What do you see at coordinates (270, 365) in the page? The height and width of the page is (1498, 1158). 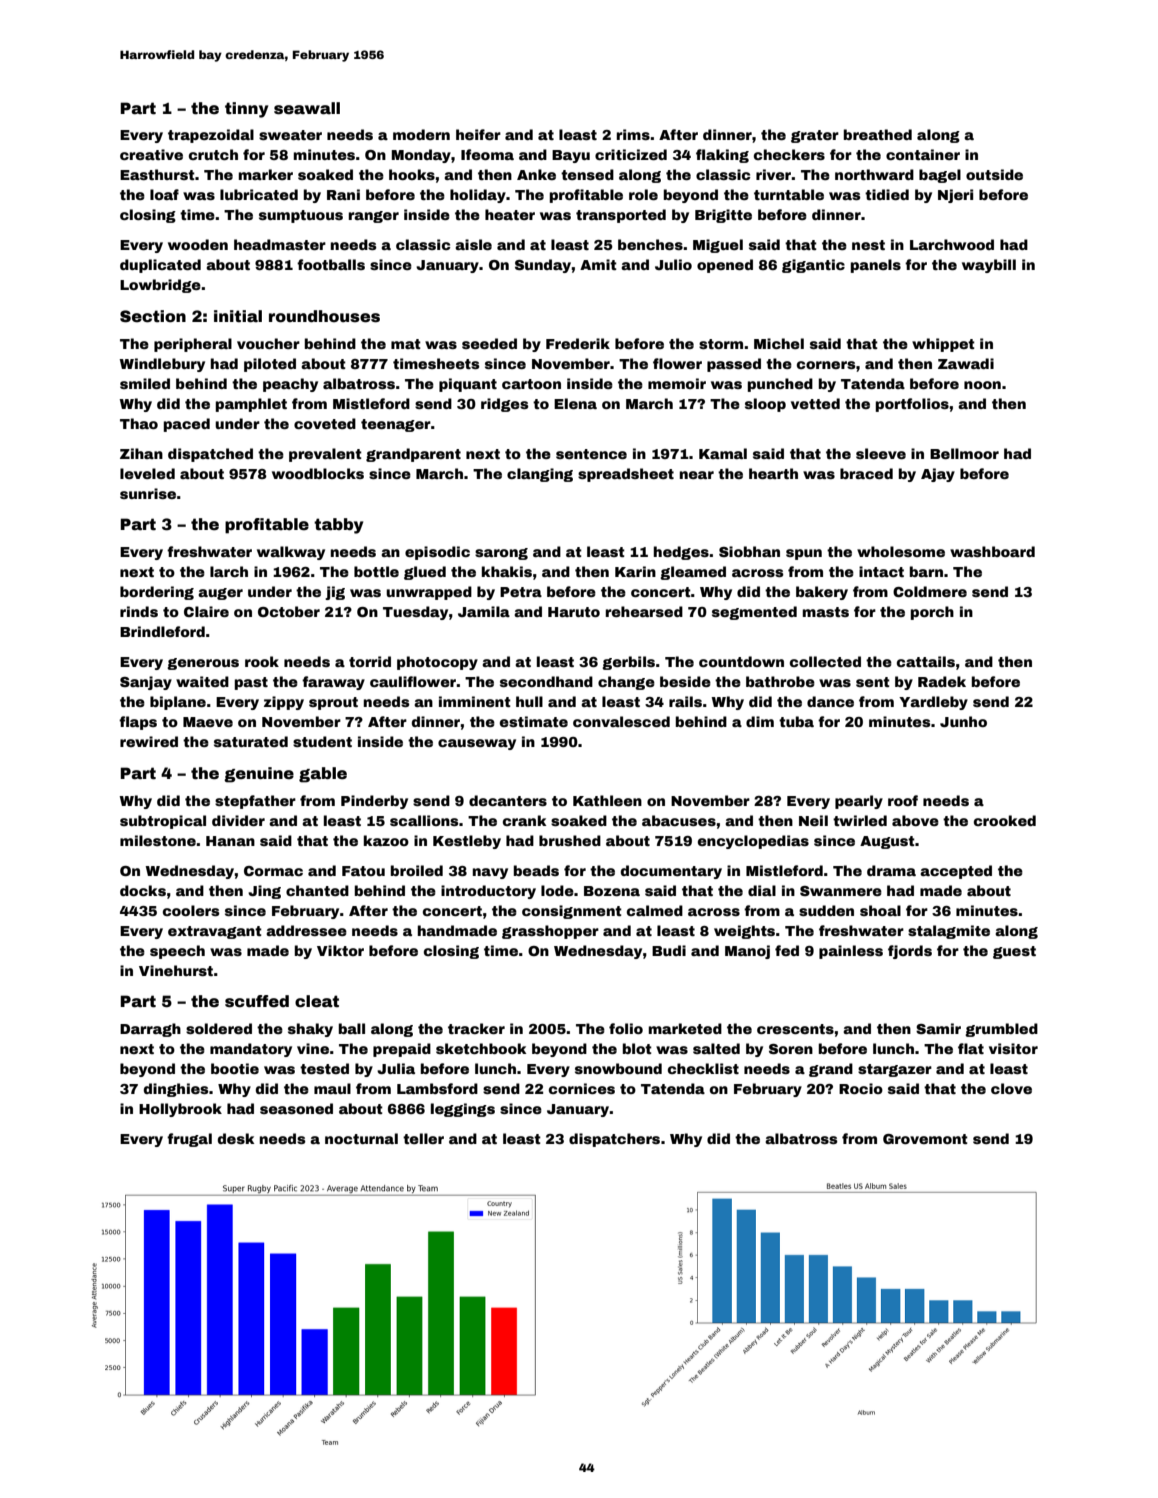 I see `piloted` at bounding box center [270, 365].
